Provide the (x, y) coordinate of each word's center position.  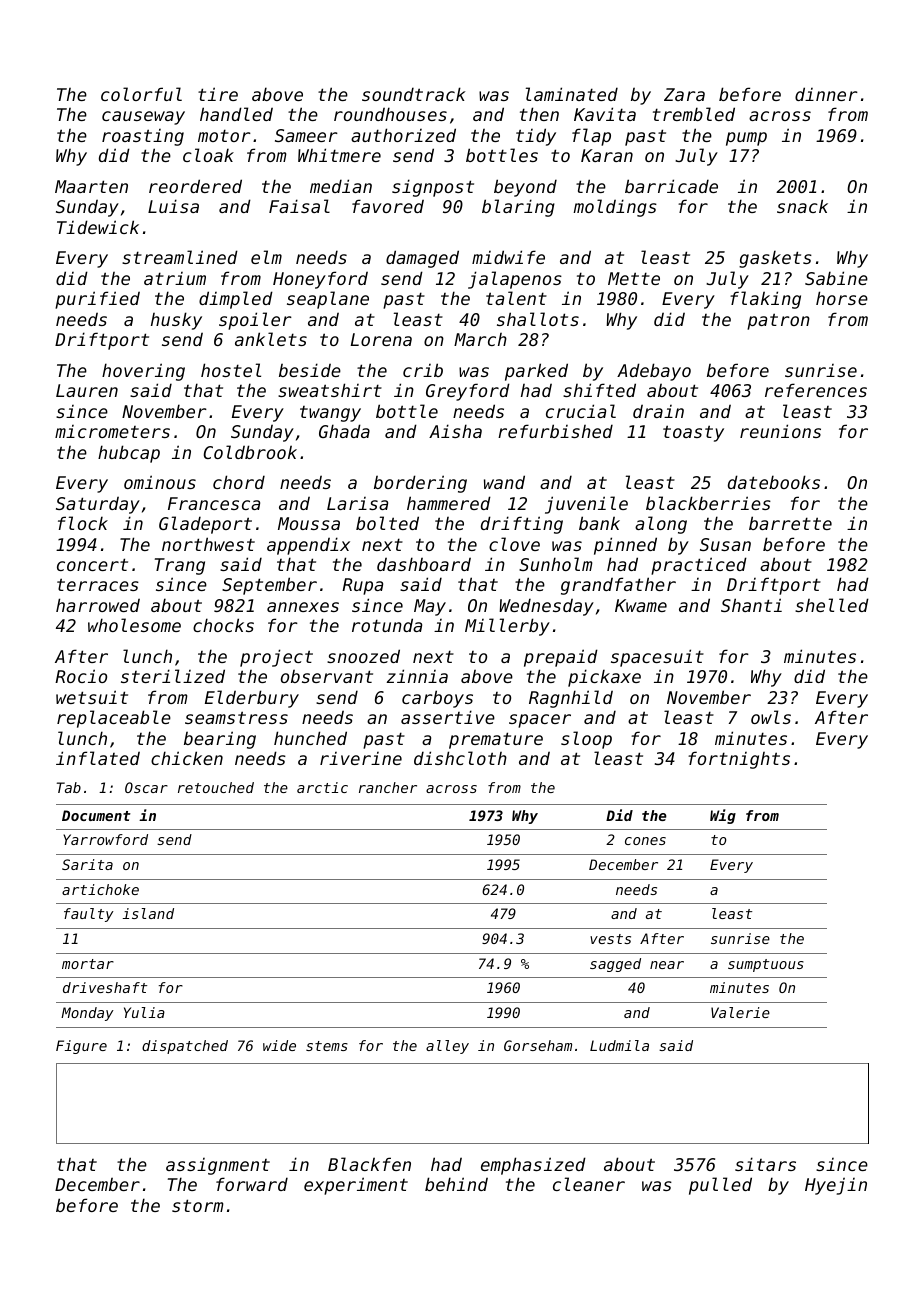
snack (802, 206)
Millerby (507, 627)
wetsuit (92, 697)
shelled (832, 605)
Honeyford (320, 280)
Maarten (91, 186)
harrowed (98, 605)
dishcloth (460, 758)
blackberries (708, 503)
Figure (81, 1047)
